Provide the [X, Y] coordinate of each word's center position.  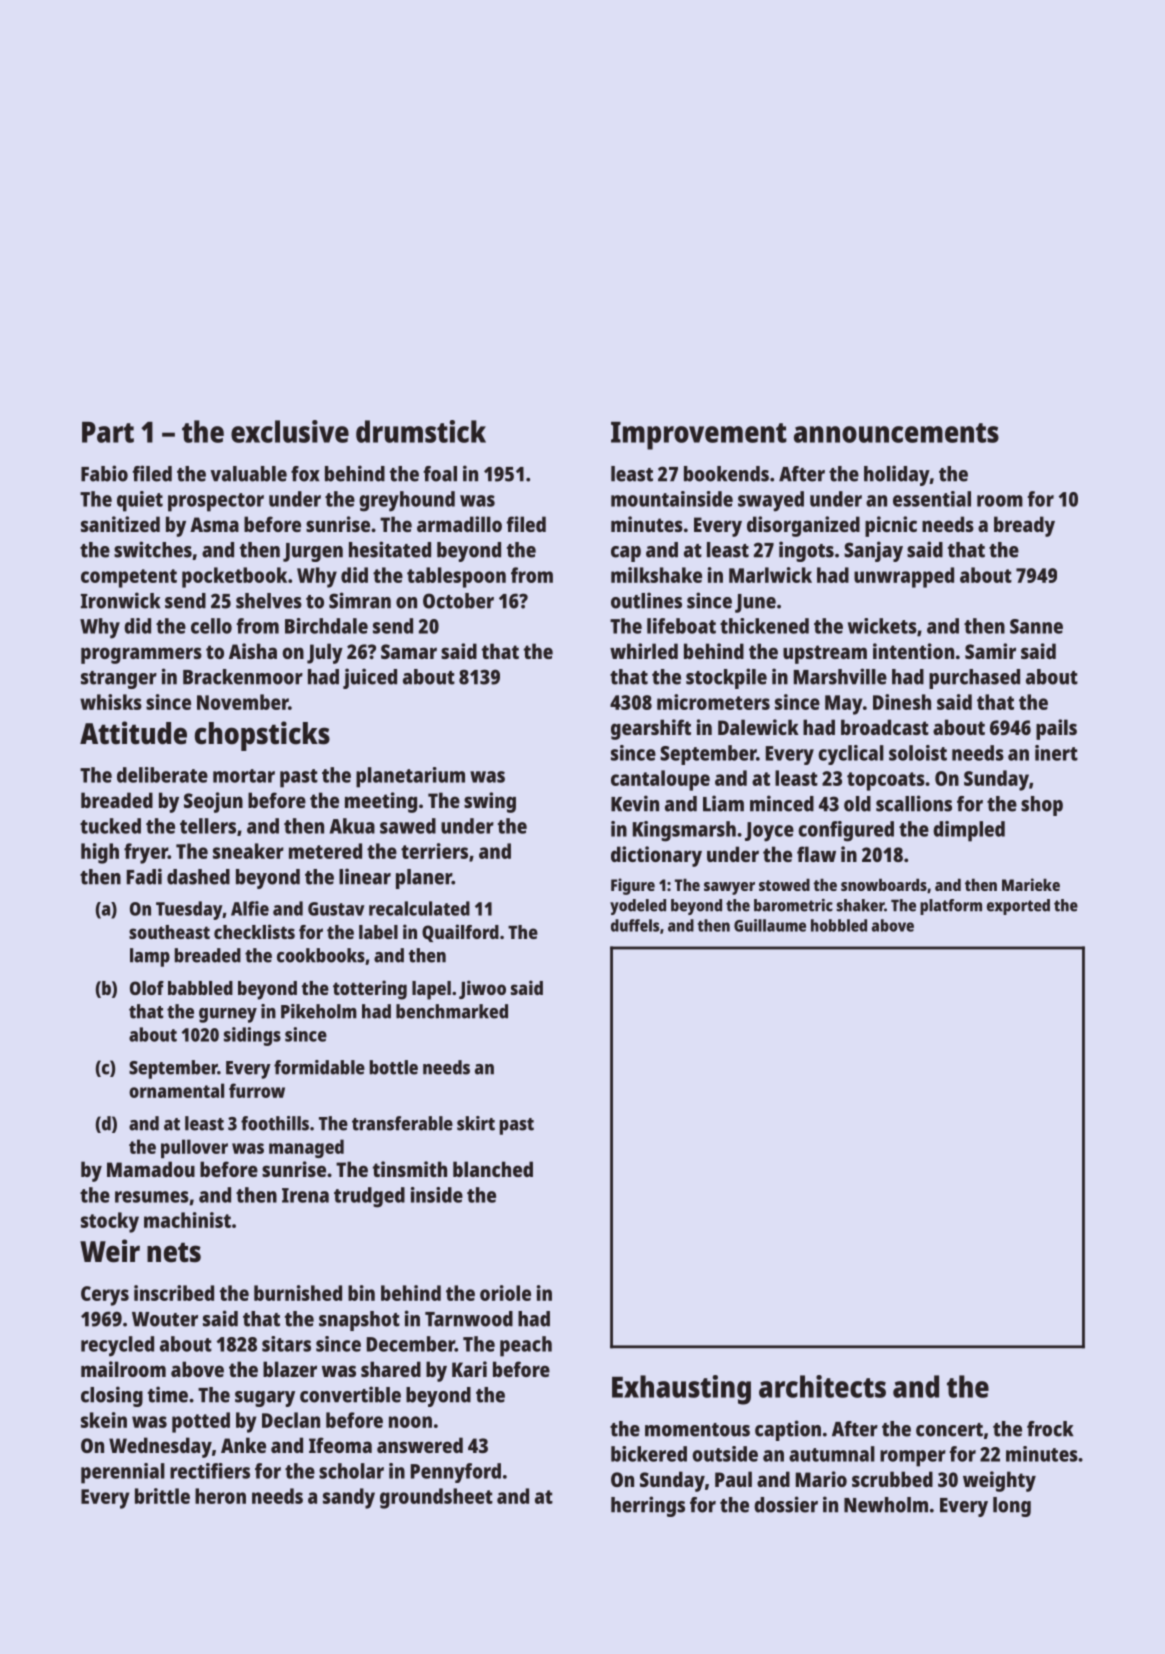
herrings [648, 1506]
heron [220, 1496]
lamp [150, 957]
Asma [214, 524]
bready [1024, 526]
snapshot [359, 1321]
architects [822, 1386]
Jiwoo [482, 989]
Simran [360, 600]
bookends [726, 474]
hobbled [839, 925]
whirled [644, 651]
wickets [882, 626]
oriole [505, 1293]
